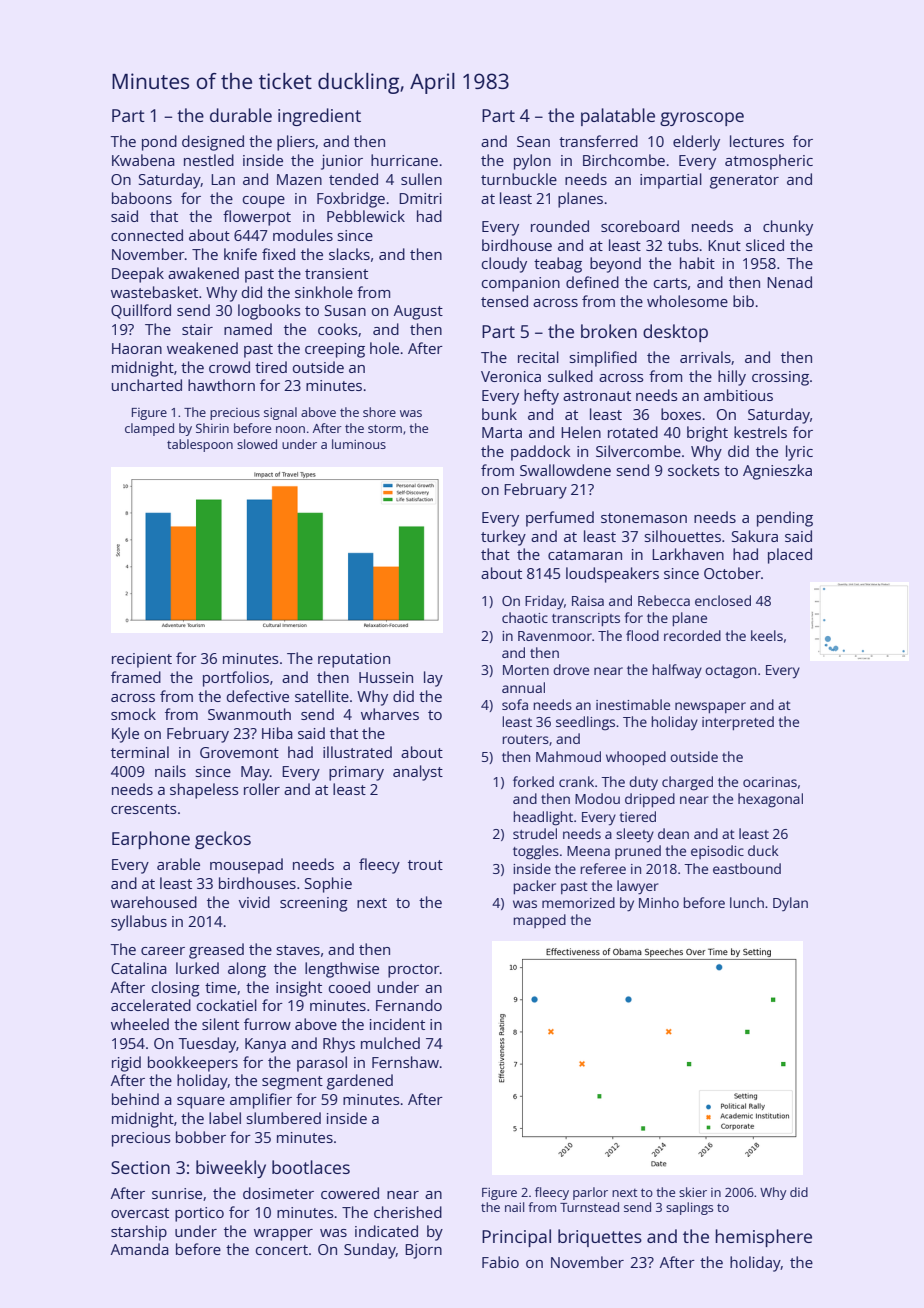 The image size is (924, 1308). Describe the element at coordinates (638, 852) in the screenshot. I see `pruned` at that location.
